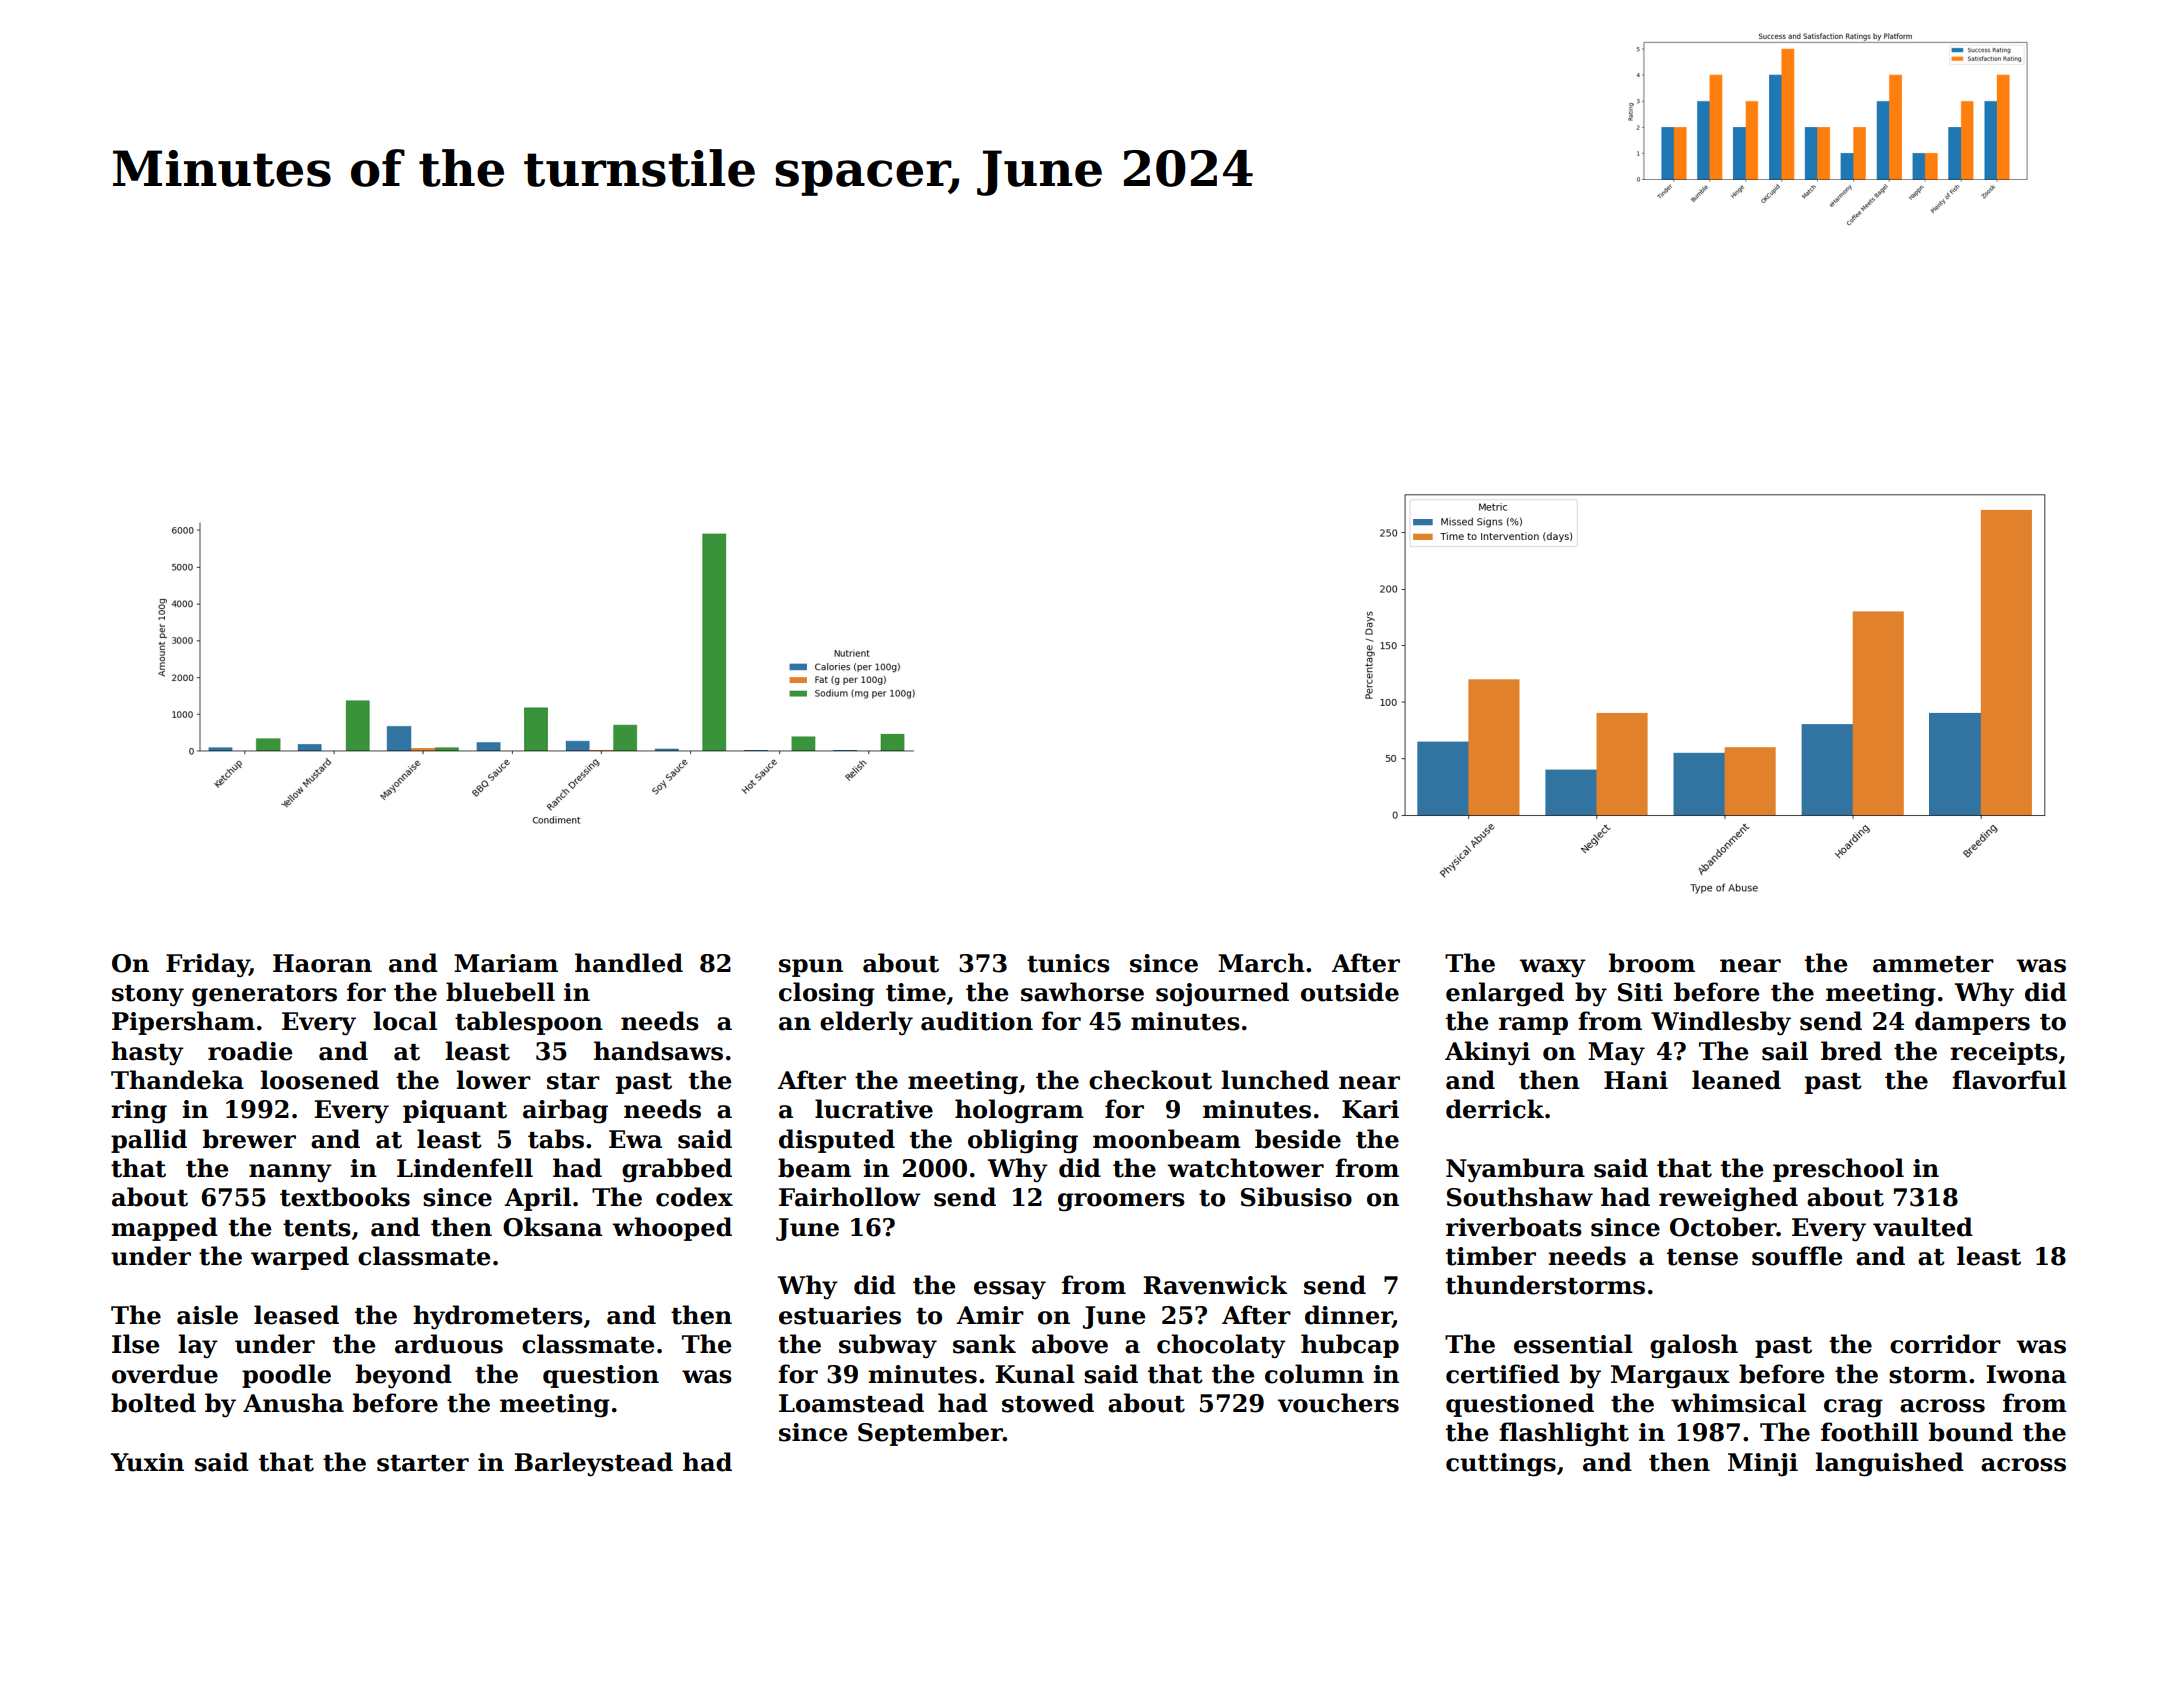 Image resolution: width=2178 pixels, height=1683 pixels. I want to click on Loamstead, so click(851, 1403).
